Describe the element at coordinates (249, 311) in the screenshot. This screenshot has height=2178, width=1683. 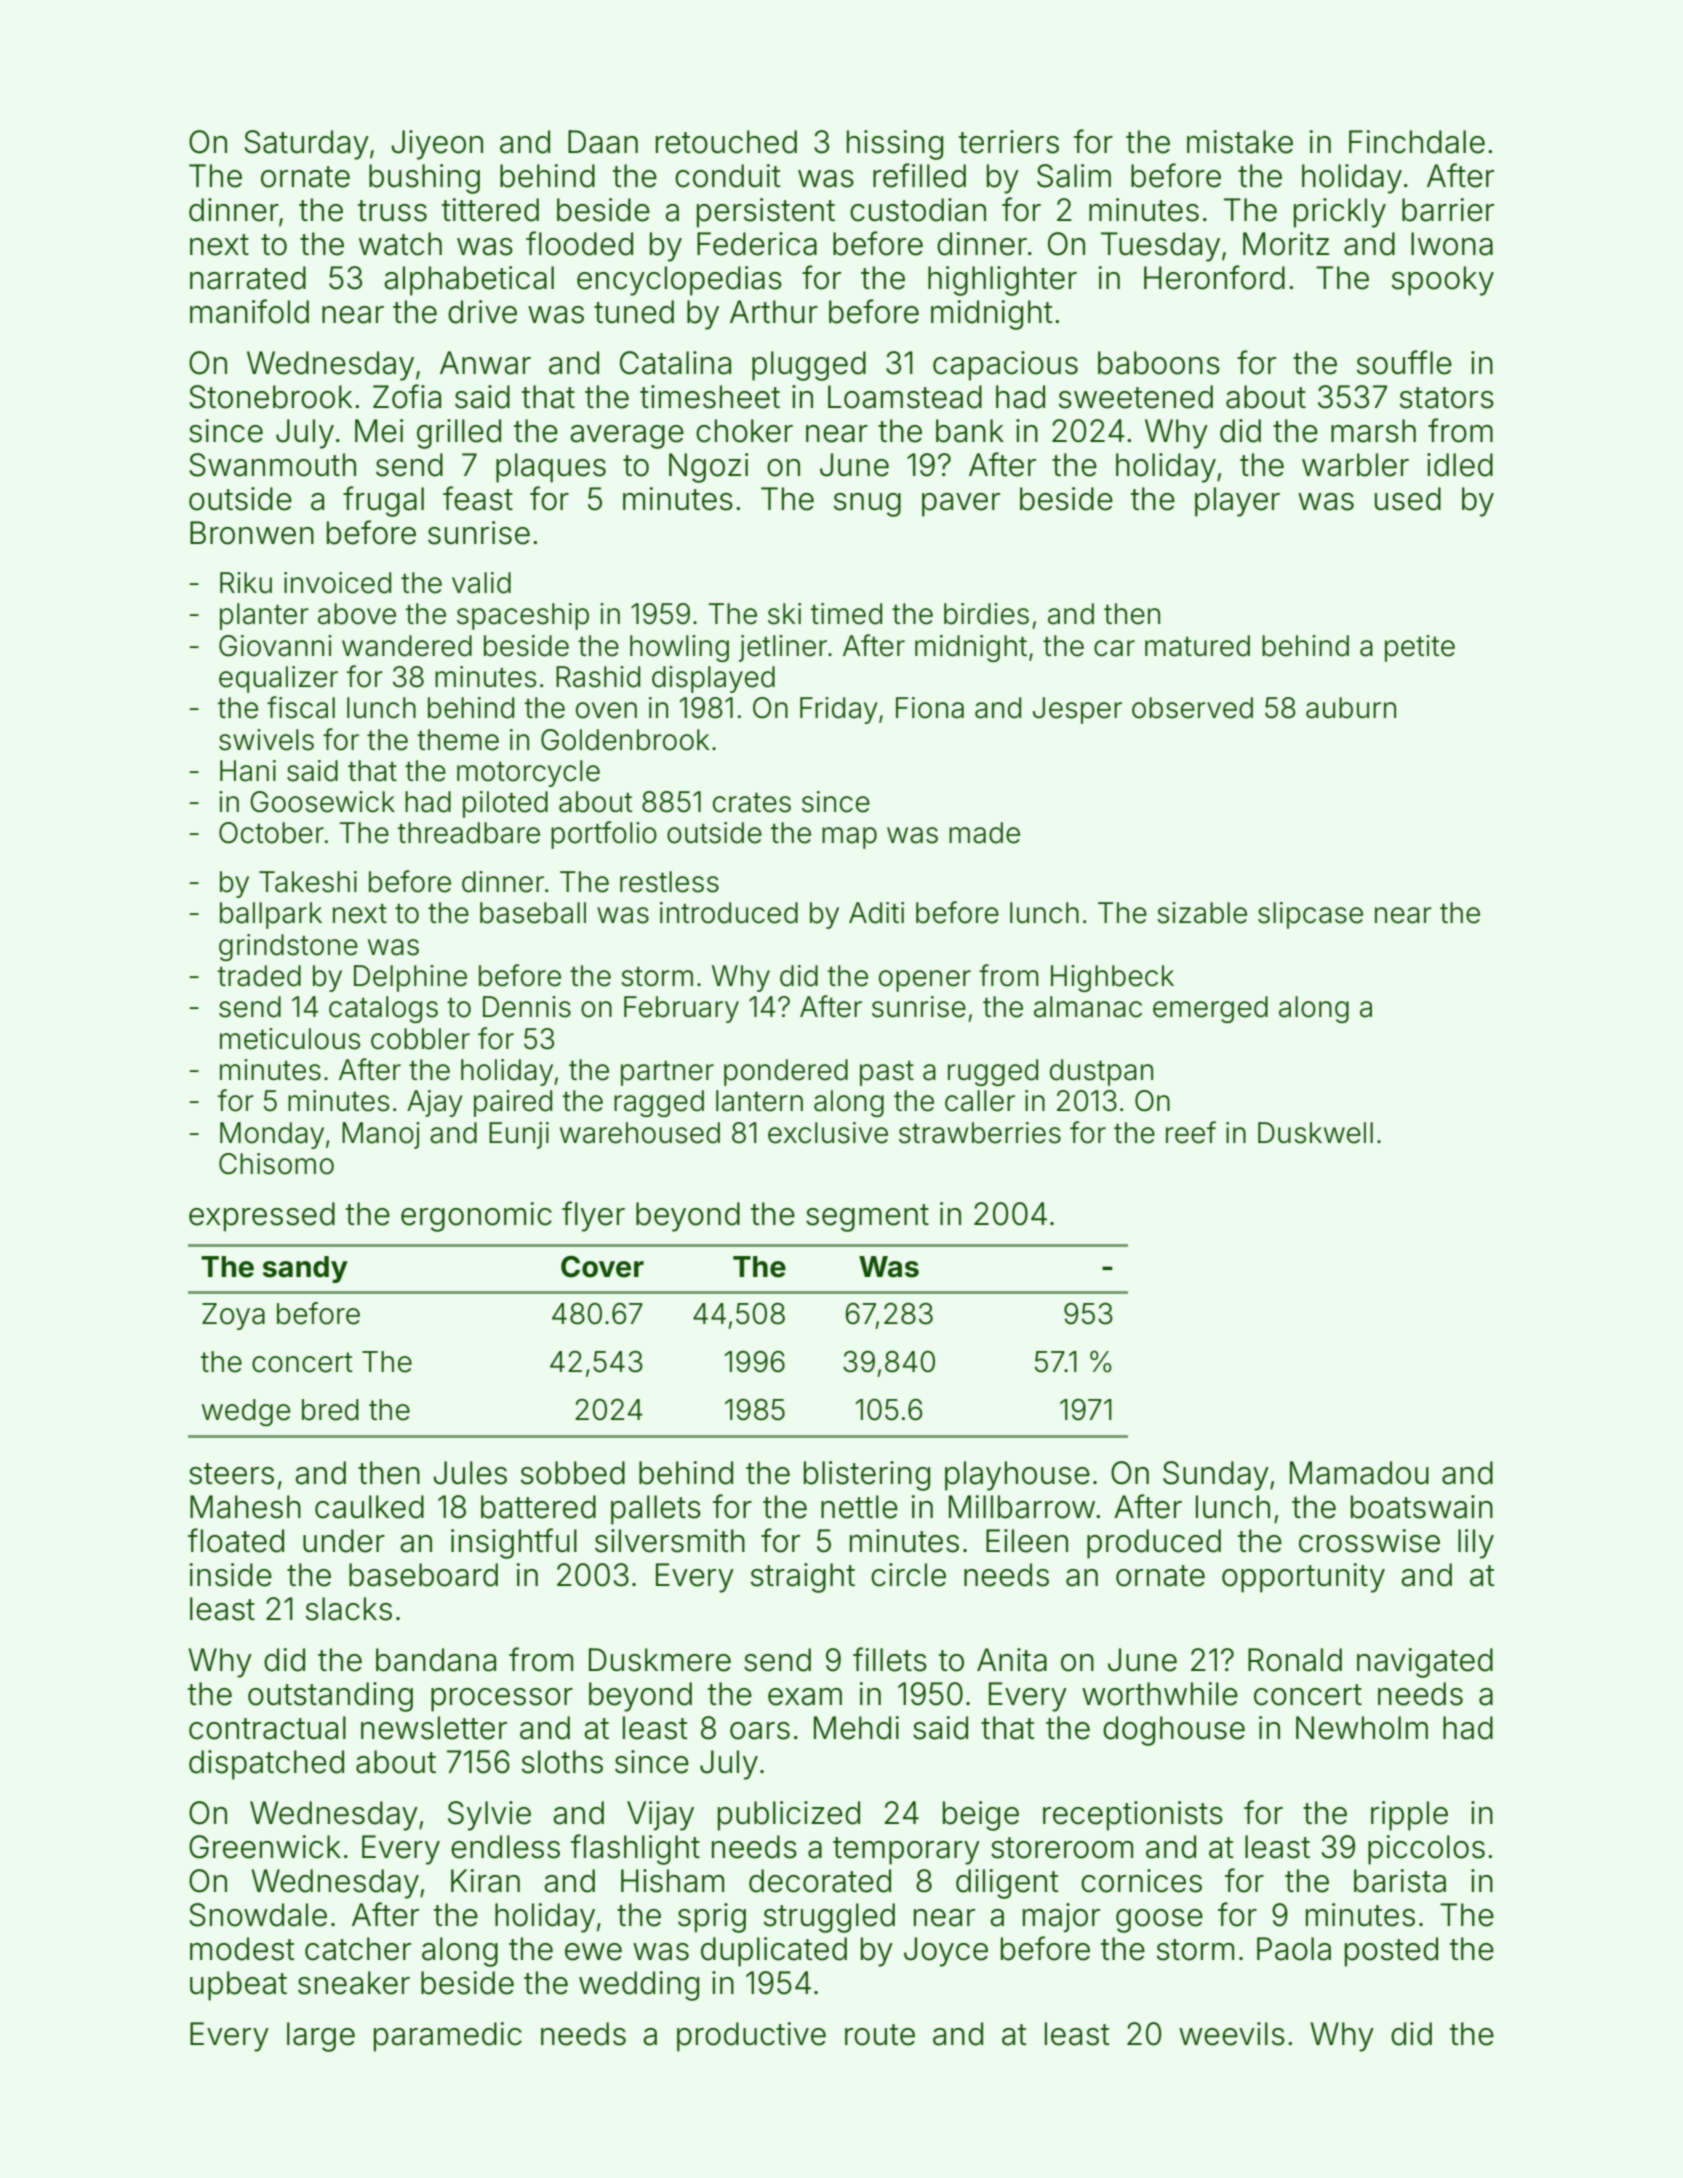
I see `manifold` at that location.
